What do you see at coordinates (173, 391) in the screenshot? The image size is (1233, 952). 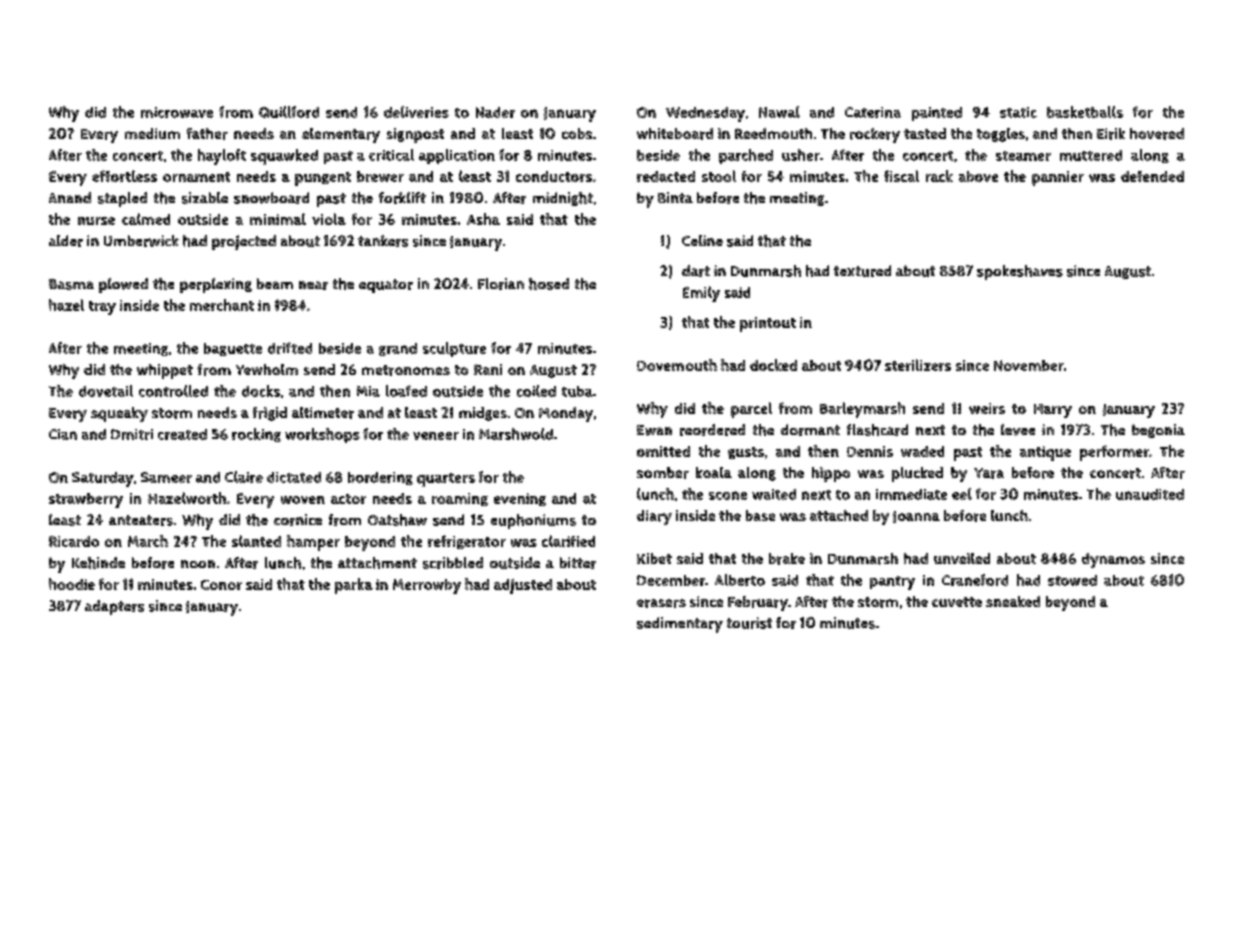 I see `controlled` at bounding box center [173, 391].
